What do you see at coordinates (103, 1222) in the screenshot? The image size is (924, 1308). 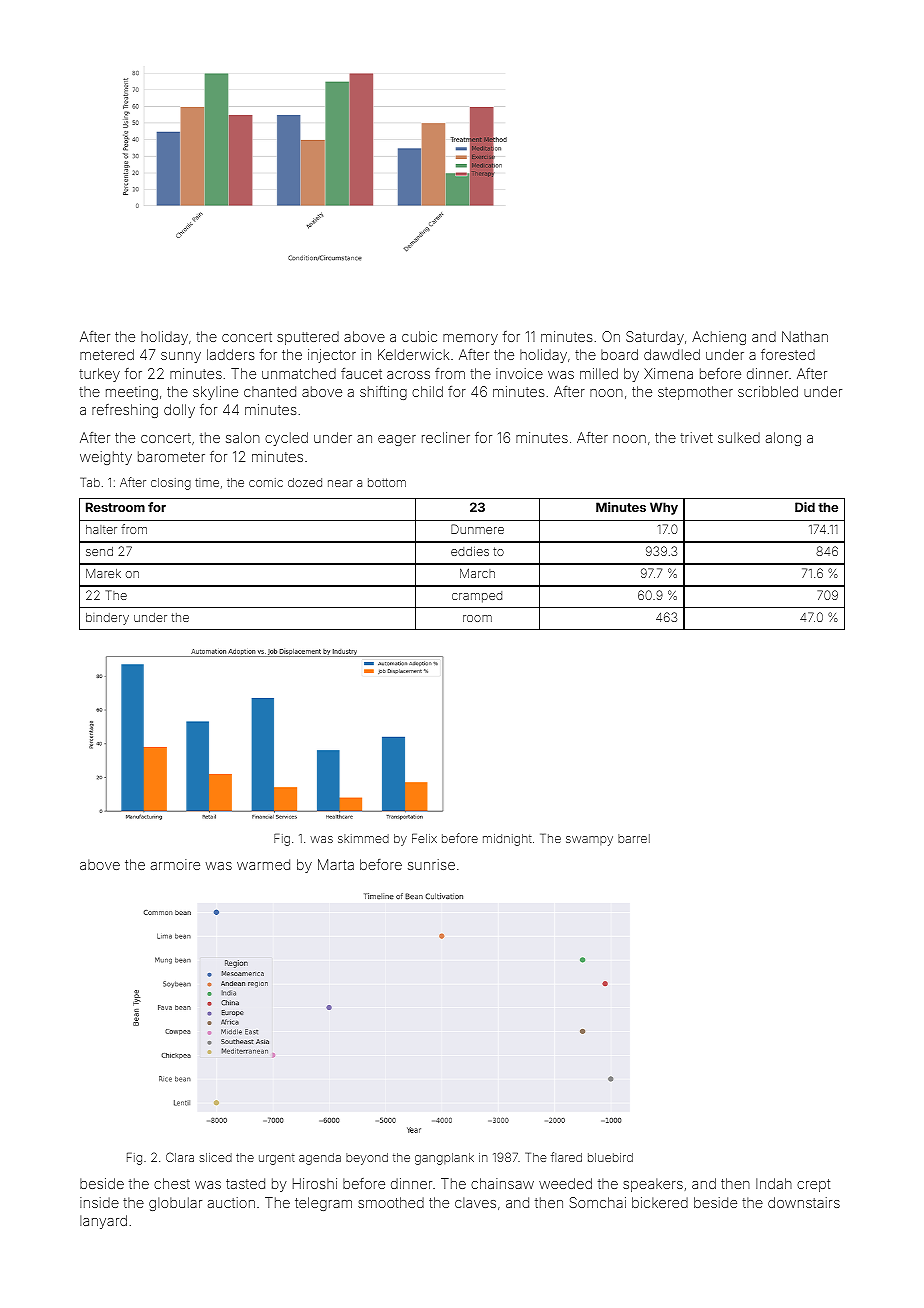 I see `lanyard` at bounding box center [103, 1222].
